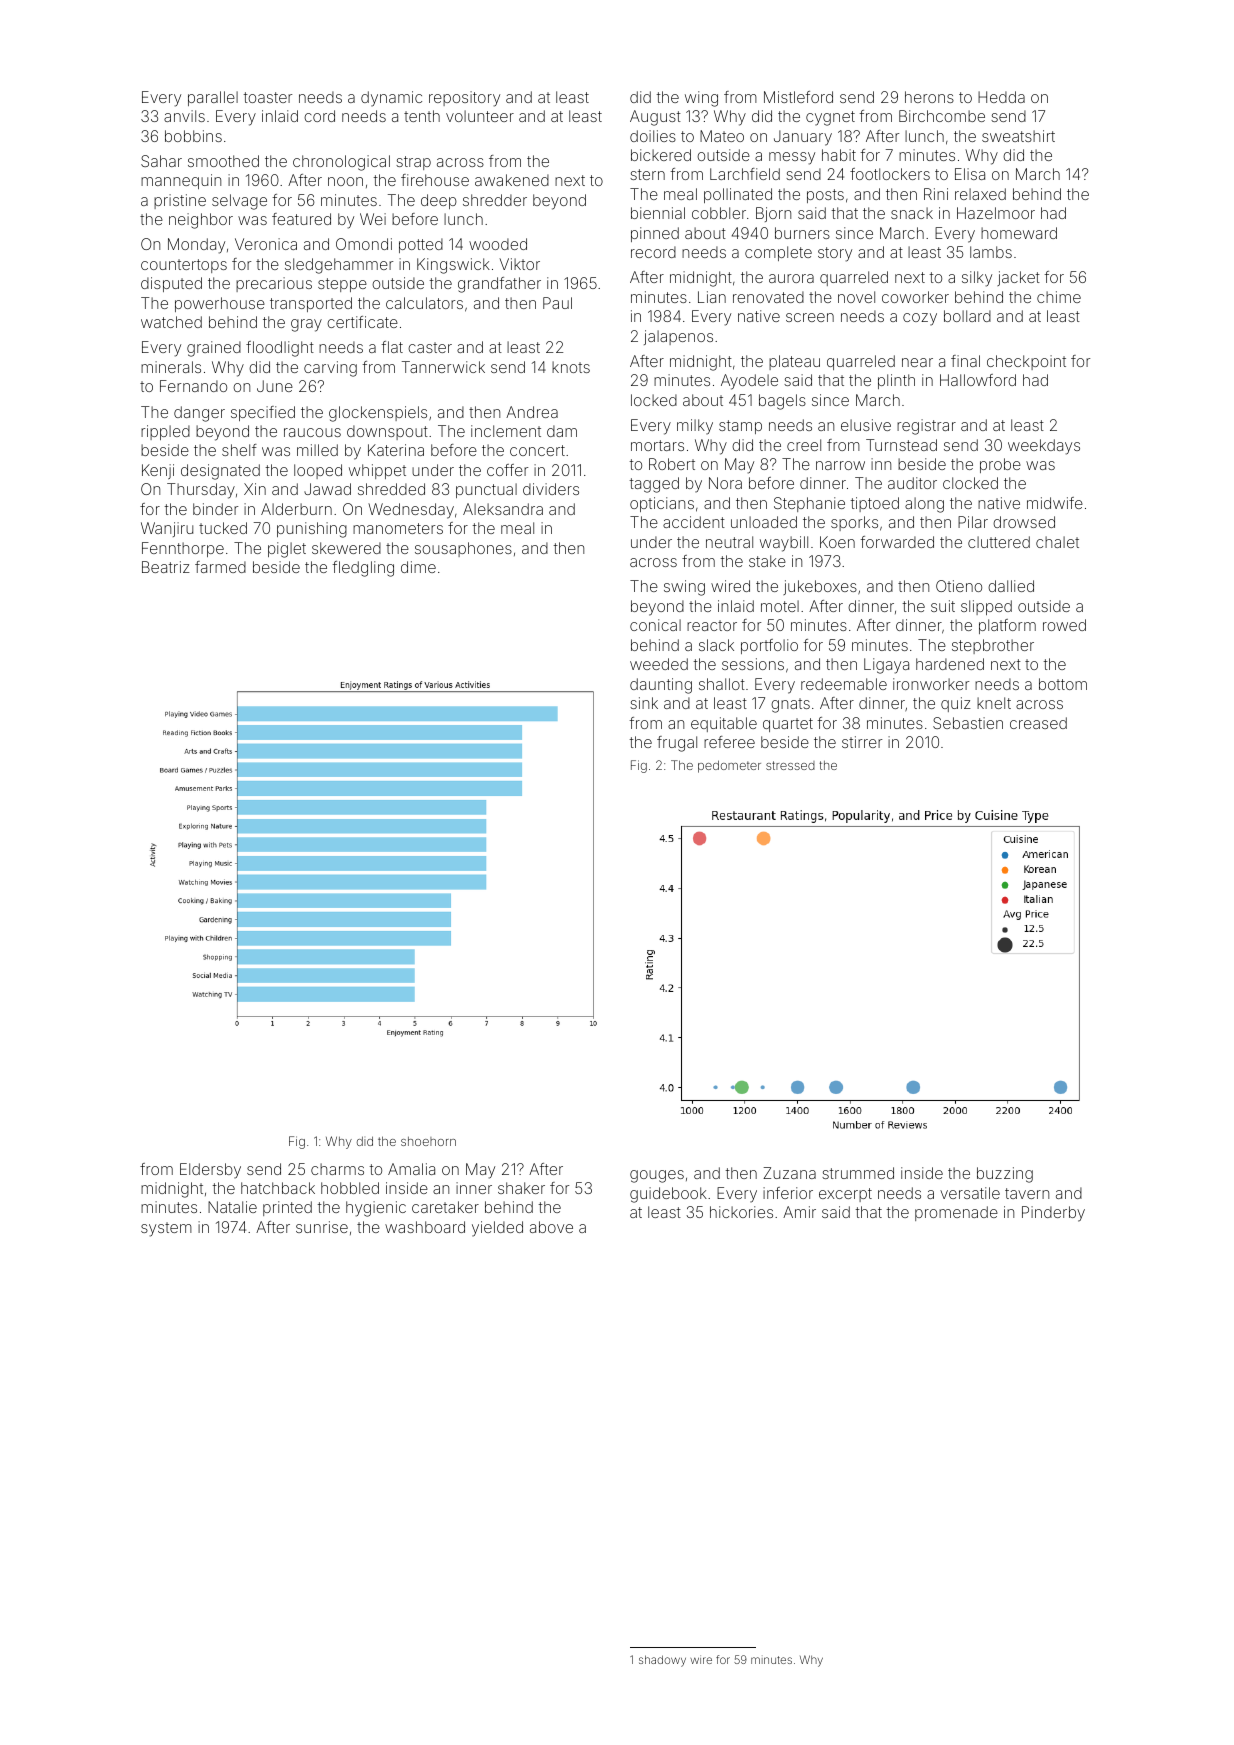 The height and width of the document is (1745, 1234). What do you see at coordinates (171, 284) in the document?
I see `disputed` at bounding box center [171, 284].
